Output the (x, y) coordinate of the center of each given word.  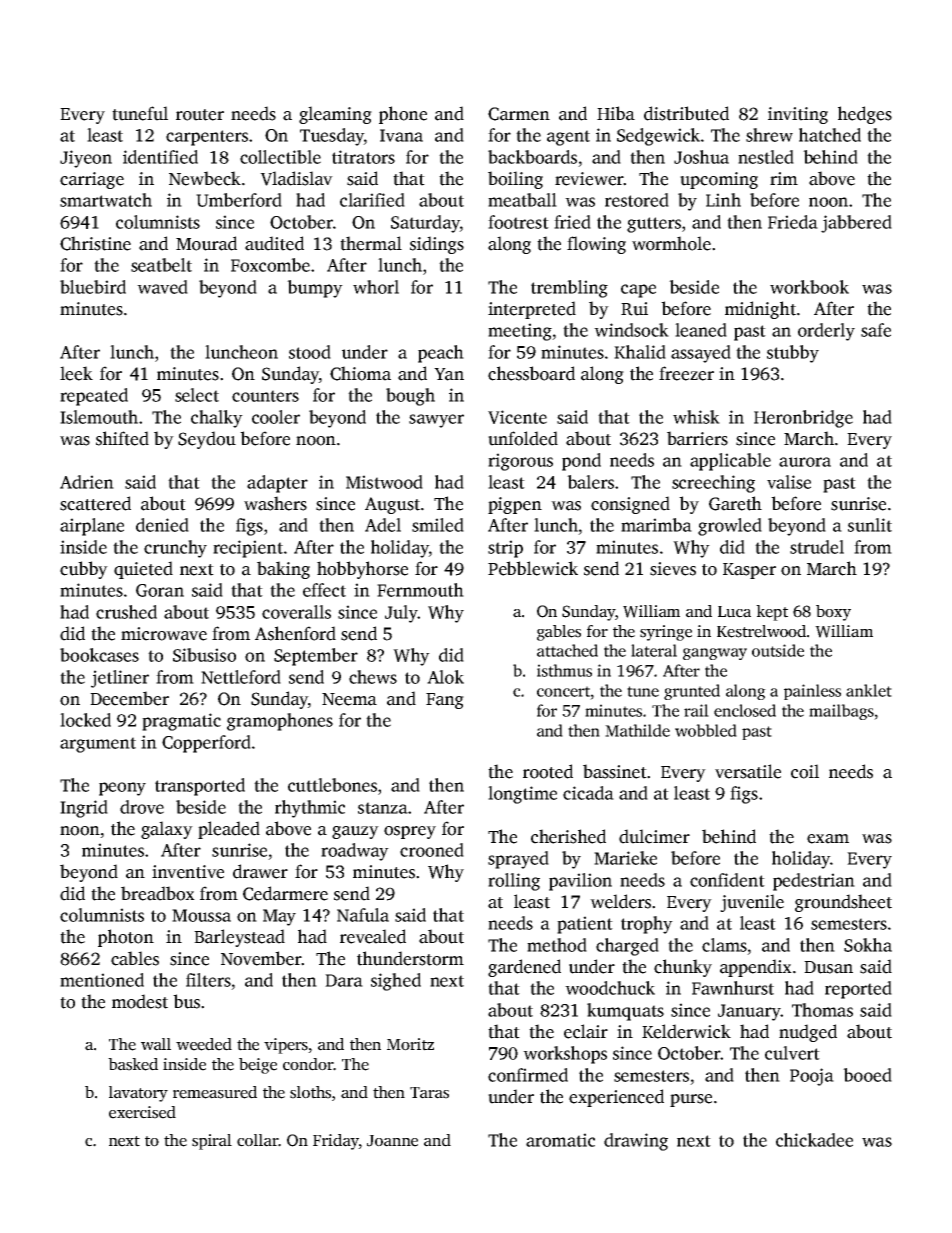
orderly (826, 332)
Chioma (360, 373)
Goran (160, 590)
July (401, 614)
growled (730, 527)
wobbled (706, 730)
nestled (766, 157)
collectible (280, 157)
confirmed (528, 1075)
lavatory (138, 1094)
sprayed (518, 860)
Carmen (519, 114)
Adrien (87, 482)
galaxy (167, 830)
